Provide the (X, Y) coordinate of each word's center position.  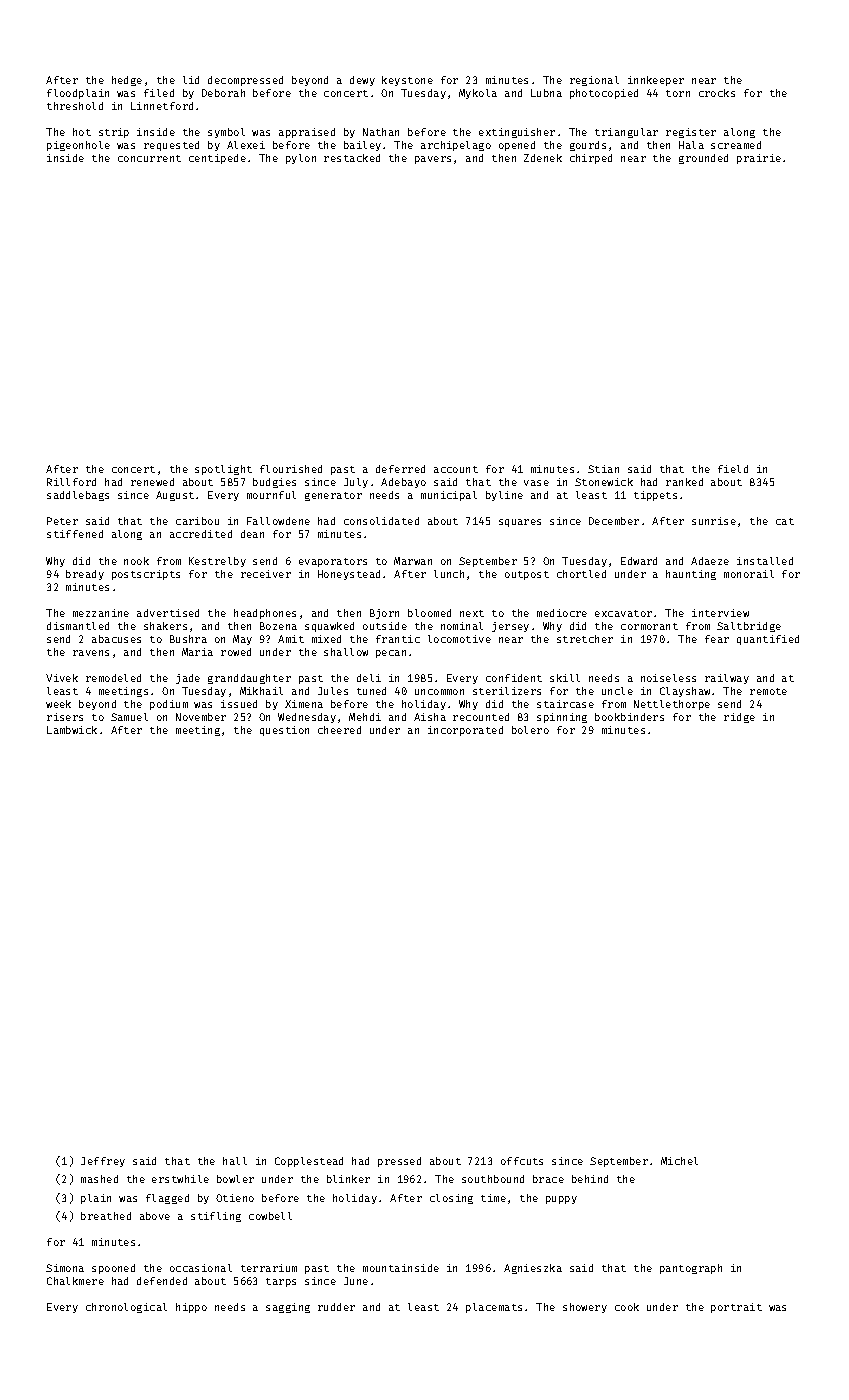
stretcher (585, 639)
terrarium (269, 1268)
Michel (679, 1161)
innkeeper (656, 81)
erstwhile (180, 1179)
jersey (510, 627)
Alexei (246, 145)
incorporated (465, 731)
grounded (703, 159)
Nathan (381, 132)
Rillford (71, 482)
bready (85, 575)
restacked (352, 158)
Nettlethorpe (672, 705)
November (201, 717)
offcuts (522, 1161)
